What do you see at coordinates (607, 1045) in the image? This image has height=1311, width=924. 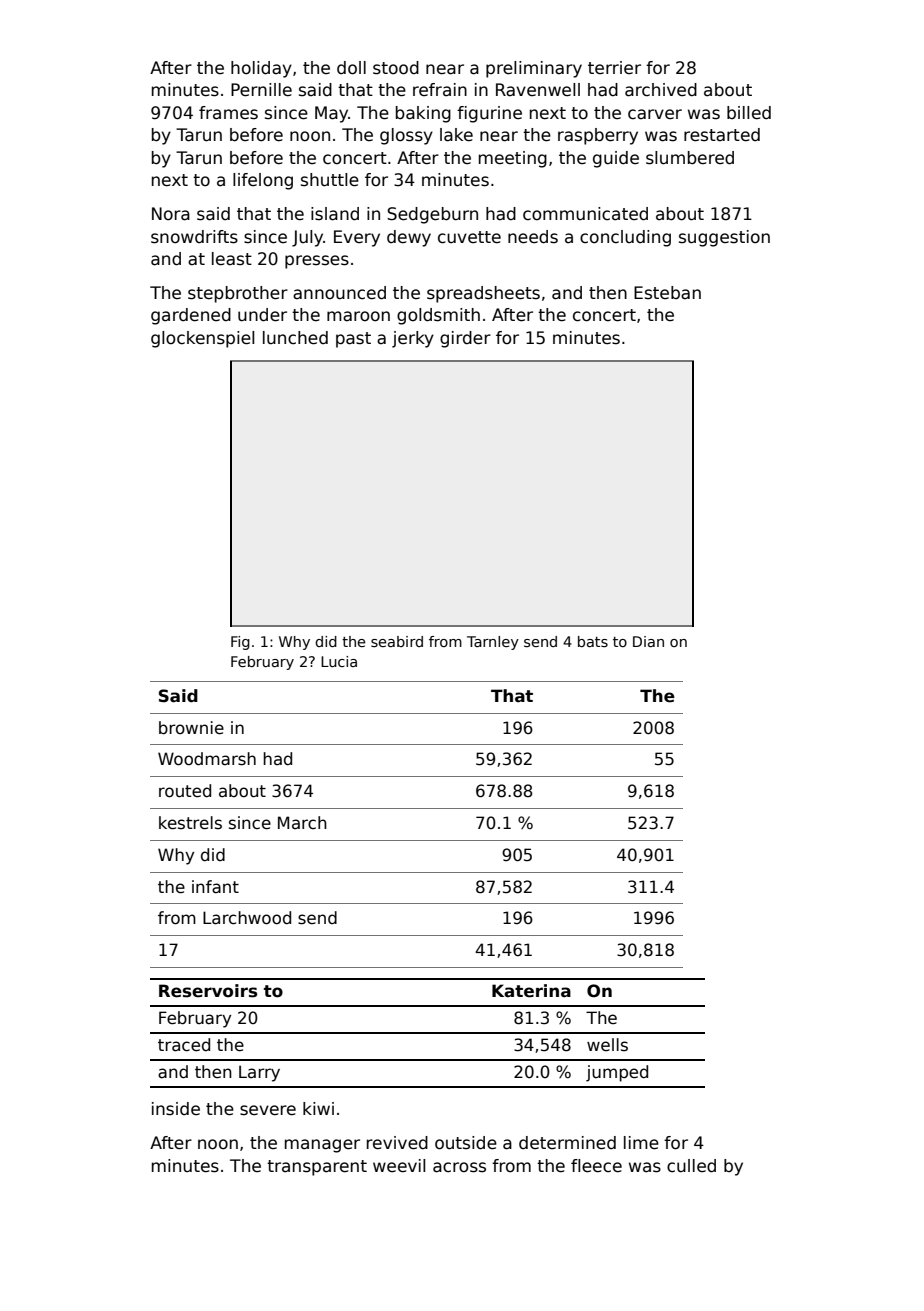 I see `wells` at bounding box center [607, 1045].
